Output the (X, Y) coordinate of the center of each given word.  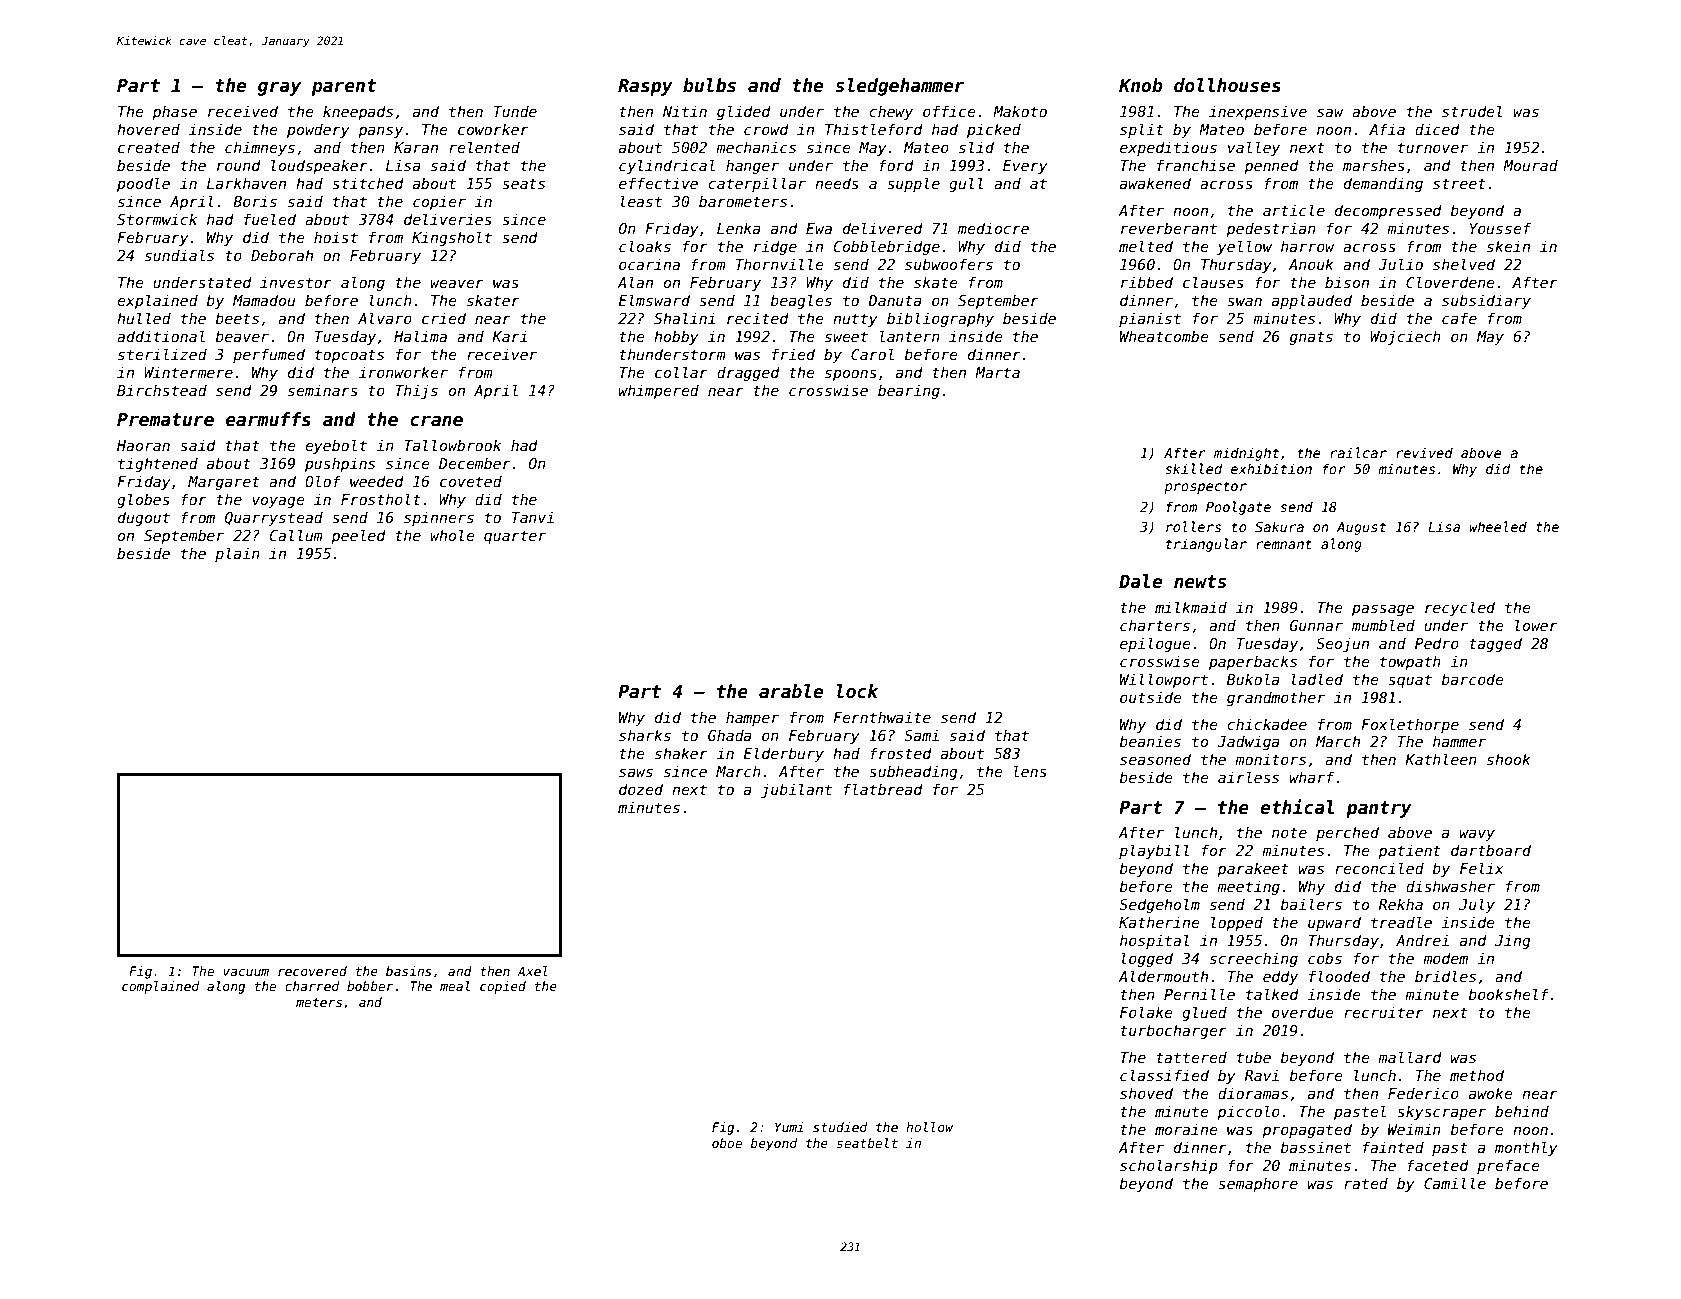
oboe (727, 1143)
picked (994, 130)
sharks (645, 735)
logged (1147, 959)
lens (1030, 771)
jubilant (796, 790)
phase (174, 112)
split (1142, 130)
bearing (909, 391)
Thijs (416, 391)
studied (840, 1127)
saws (636, 772)
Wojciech (1405, 337)
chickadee (1267, 724)
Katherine (1159, 922)
